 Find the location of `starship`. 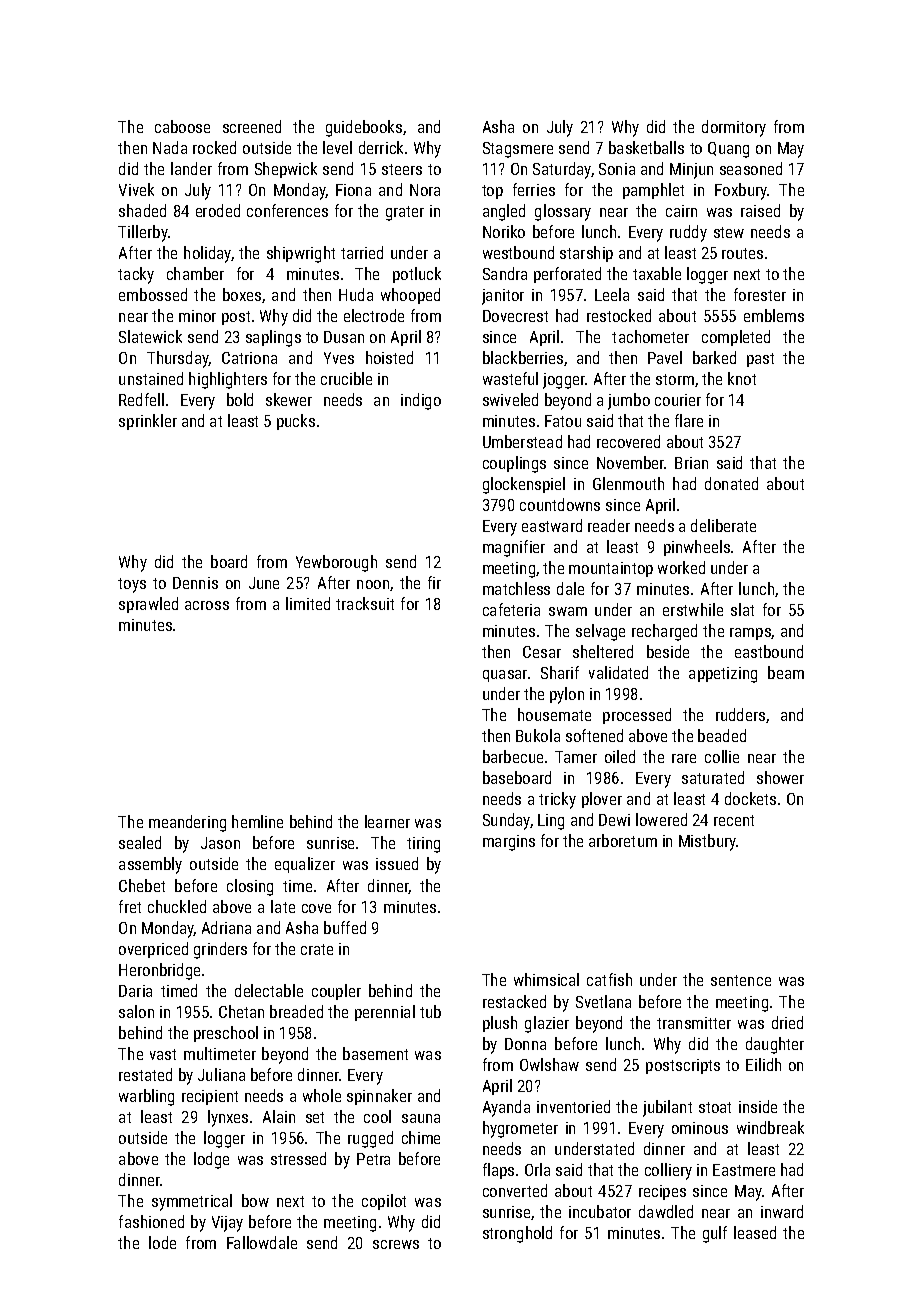

starship is located at coordinates (586, 254).
